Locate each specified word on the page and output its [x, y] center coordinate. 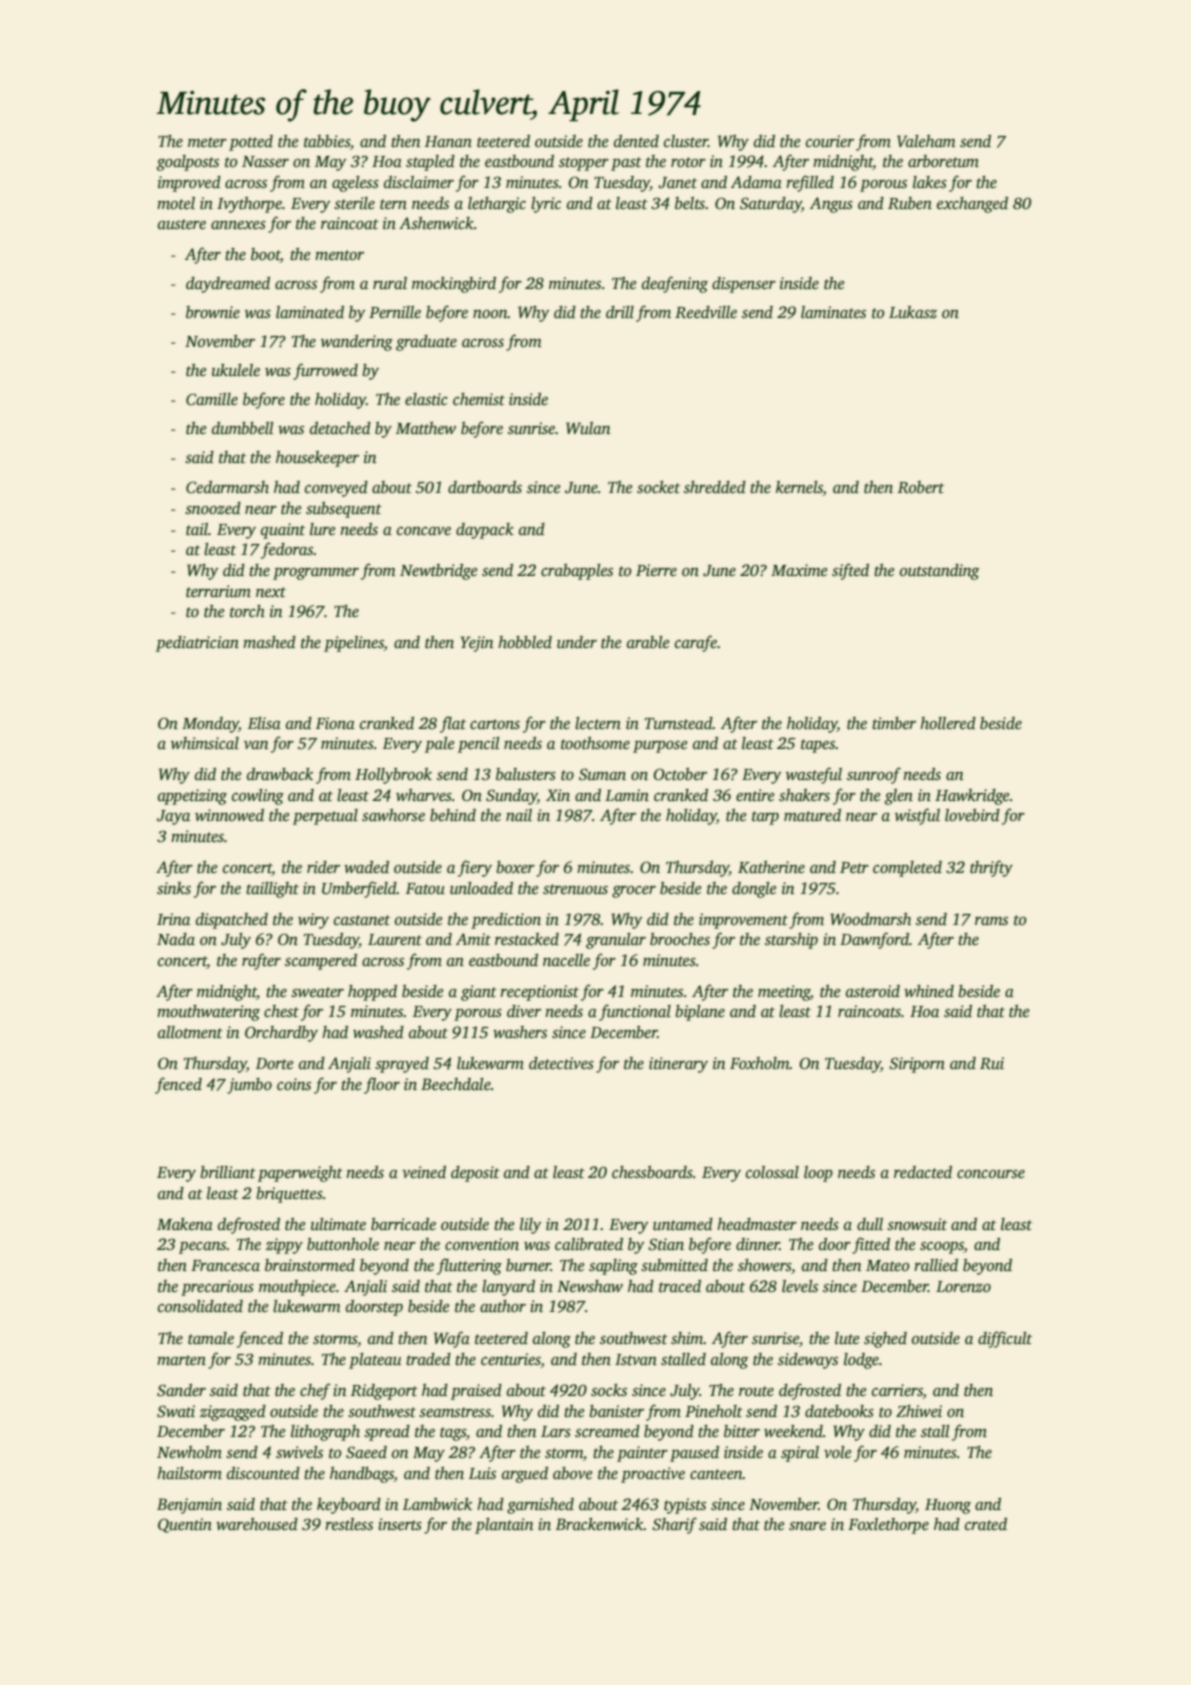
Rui [992, 1063]
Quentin [185, 1525]
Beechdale [456, 1084]
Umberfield [359, 889]
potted [251, 143]
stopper [584, 164]
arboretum [943, 161]
